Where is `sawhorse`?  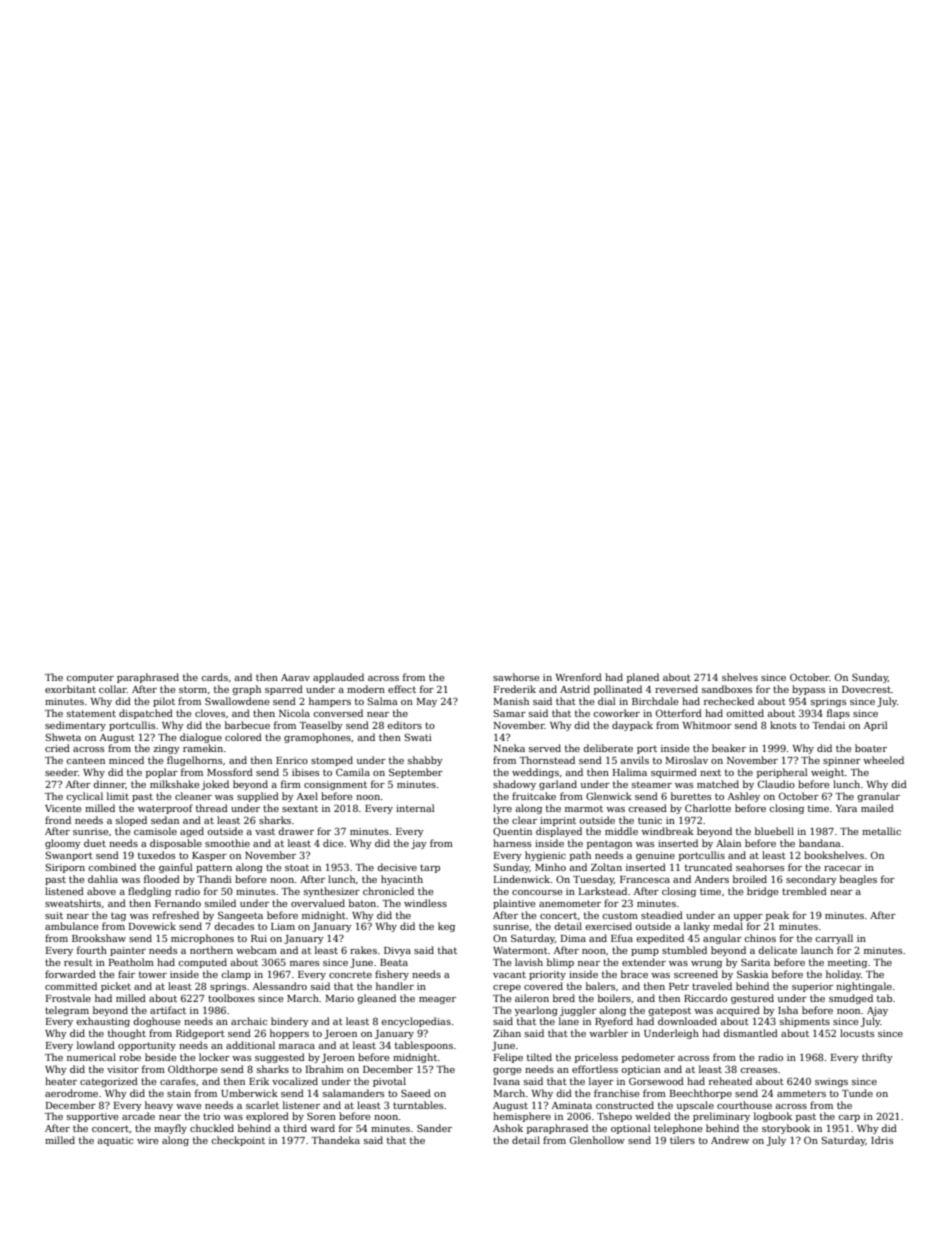
sawhorse is located at coordinates (516, 677).
